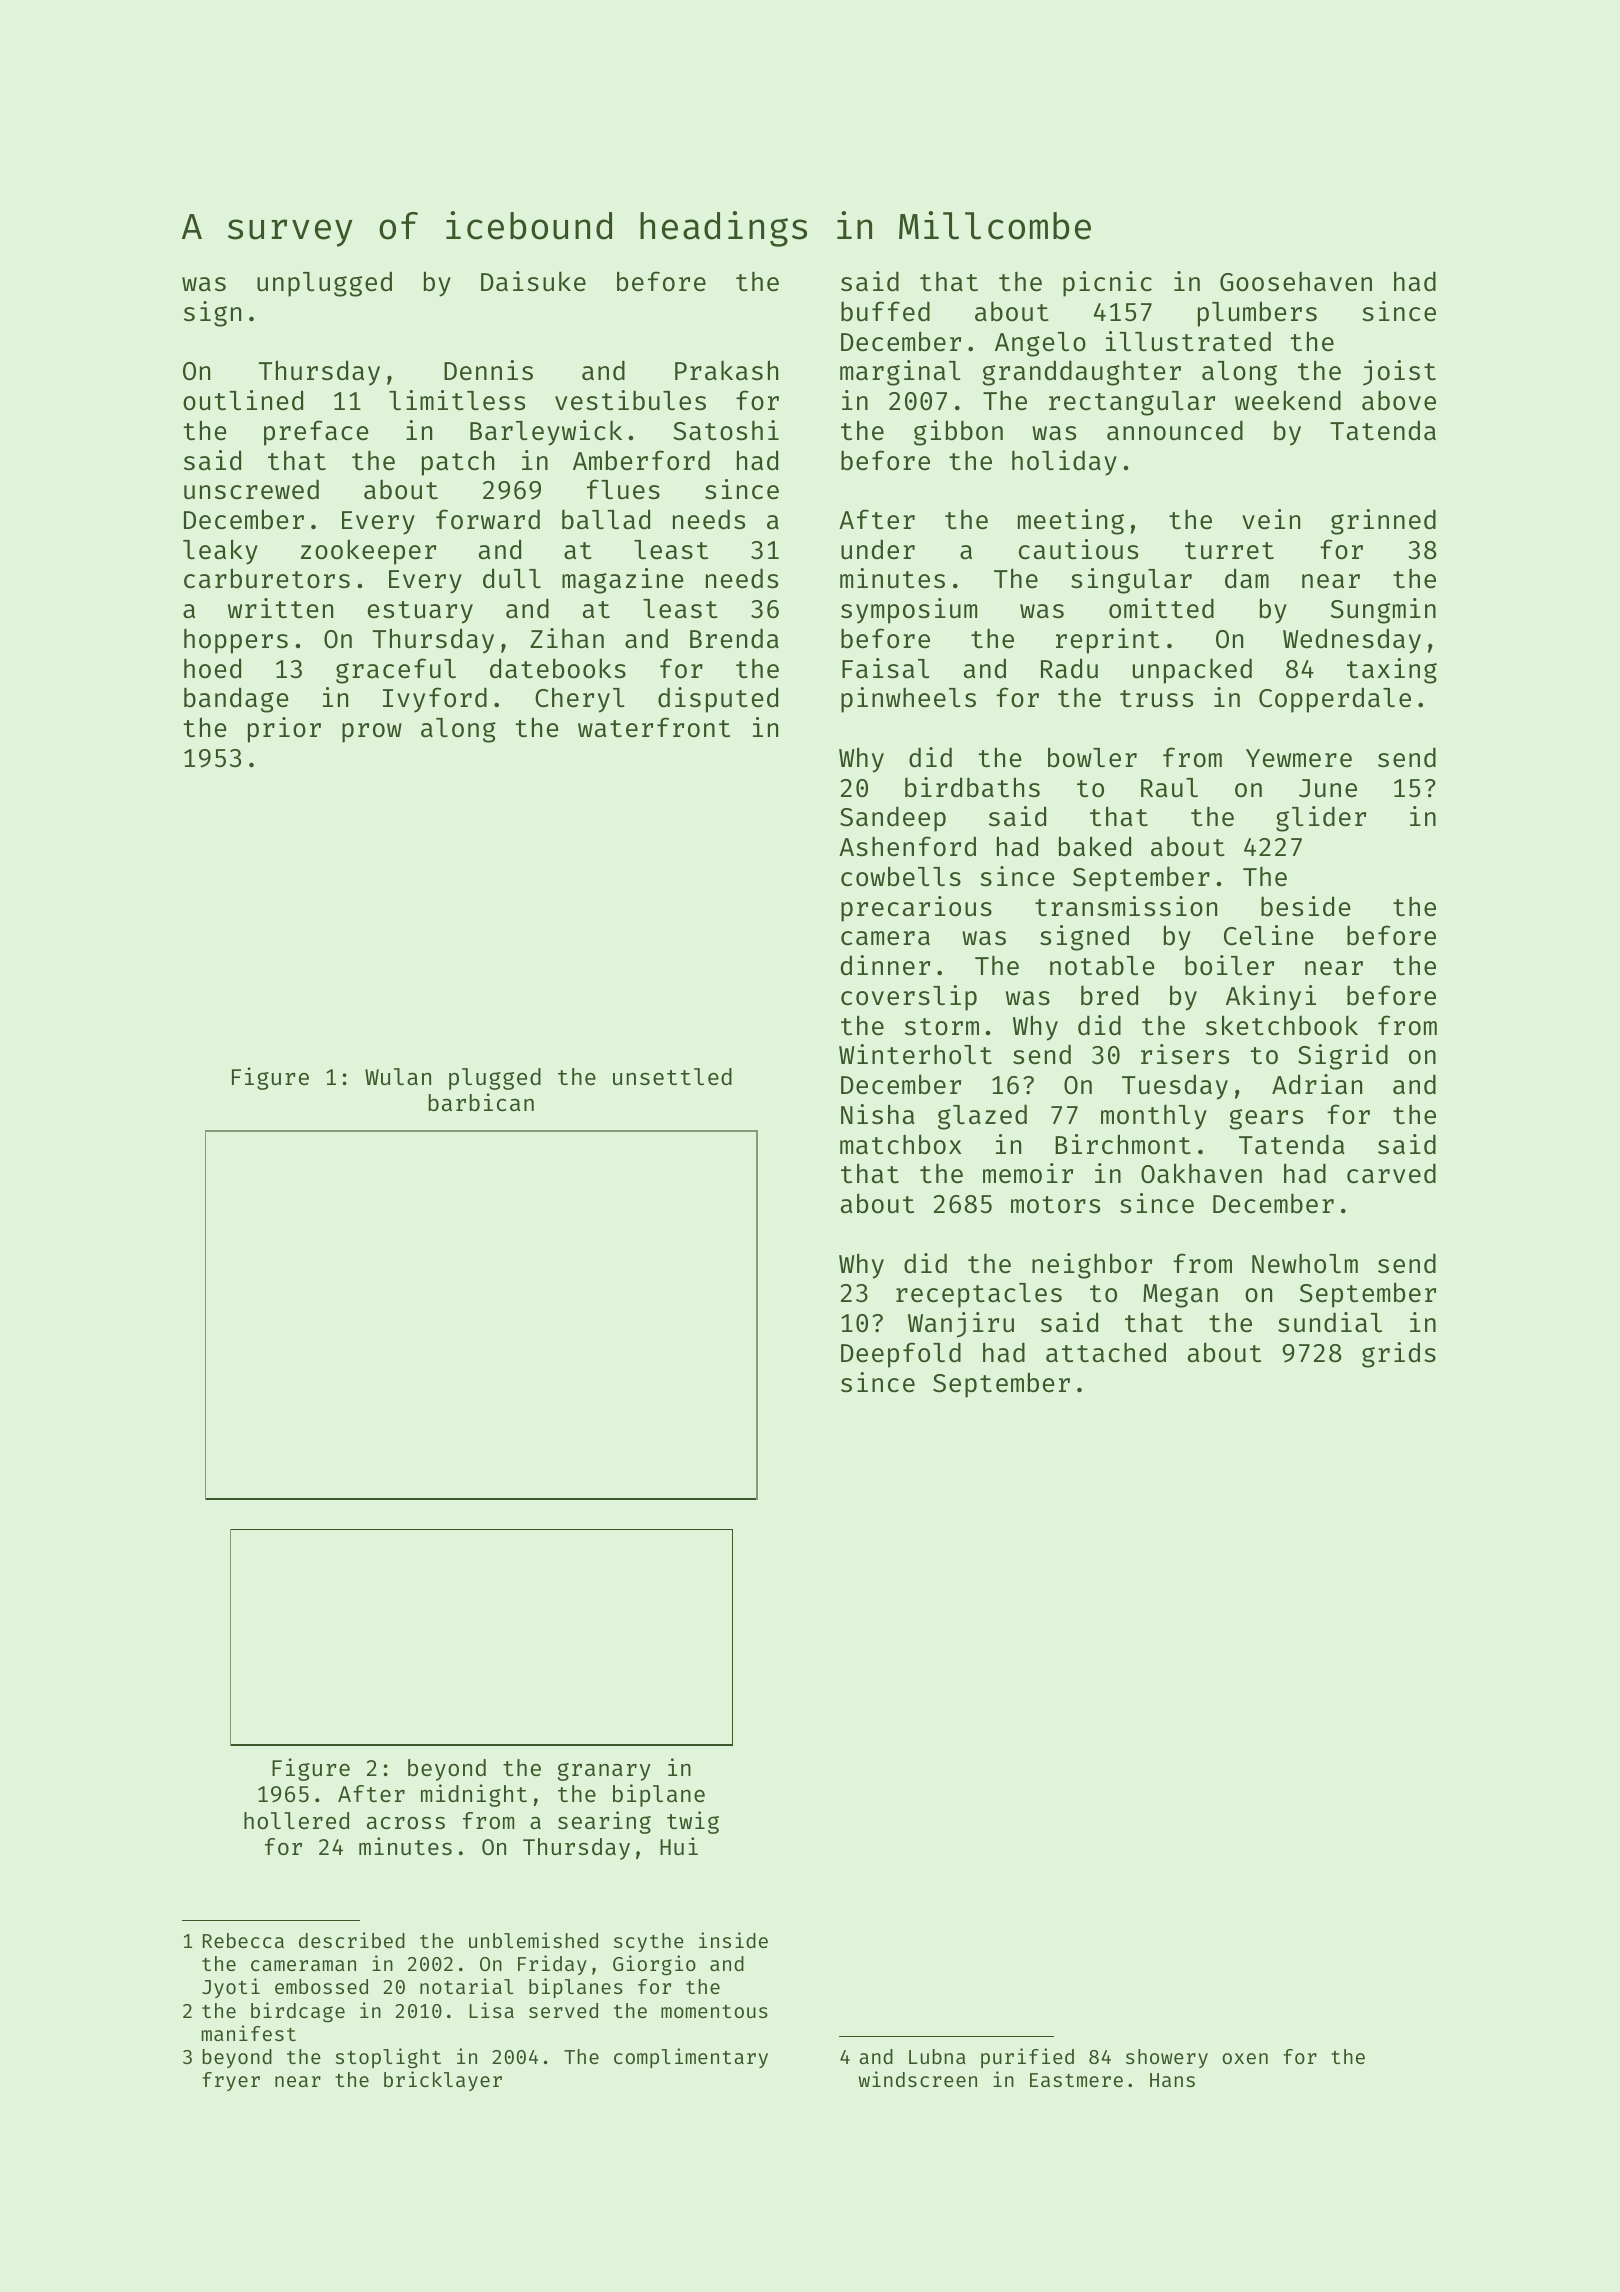  Describe the element at coordinates (885, 311) in the page. I see `buffed` at that location.
